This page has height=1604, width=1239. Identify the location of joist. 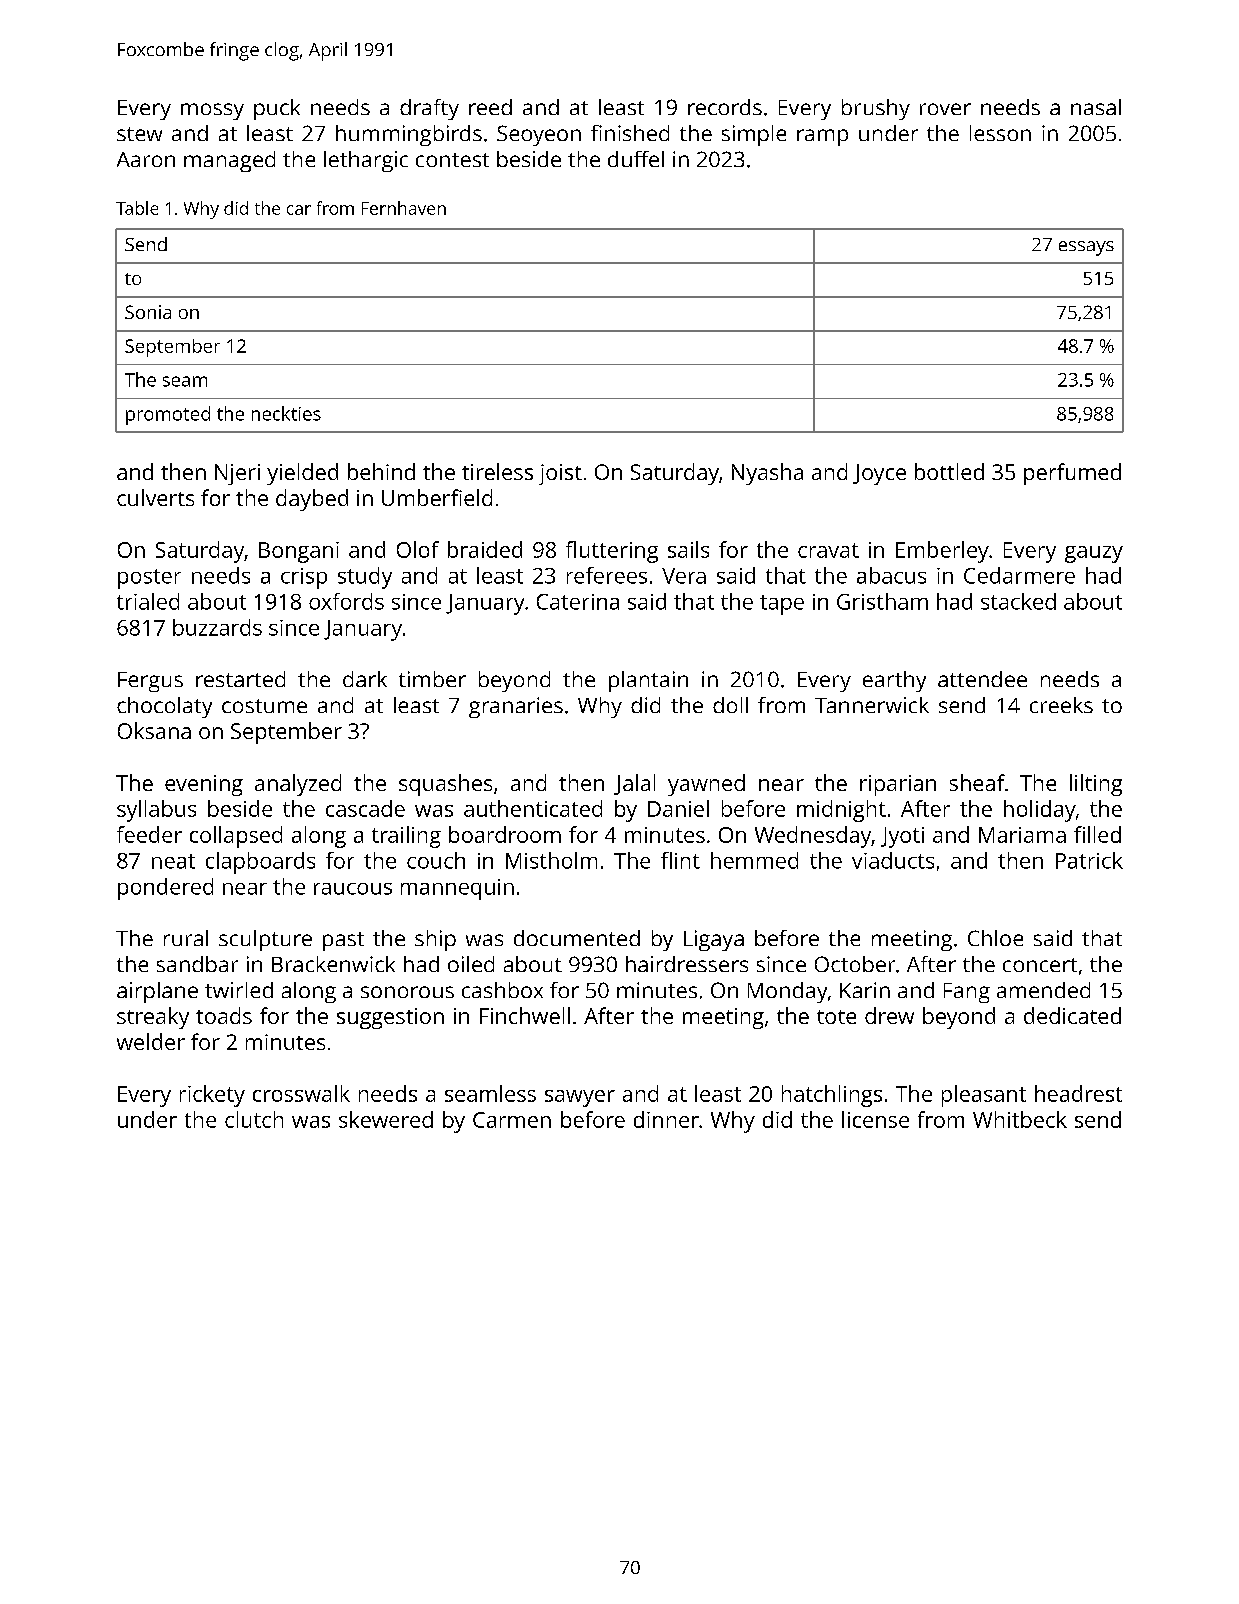
(560, 474).
